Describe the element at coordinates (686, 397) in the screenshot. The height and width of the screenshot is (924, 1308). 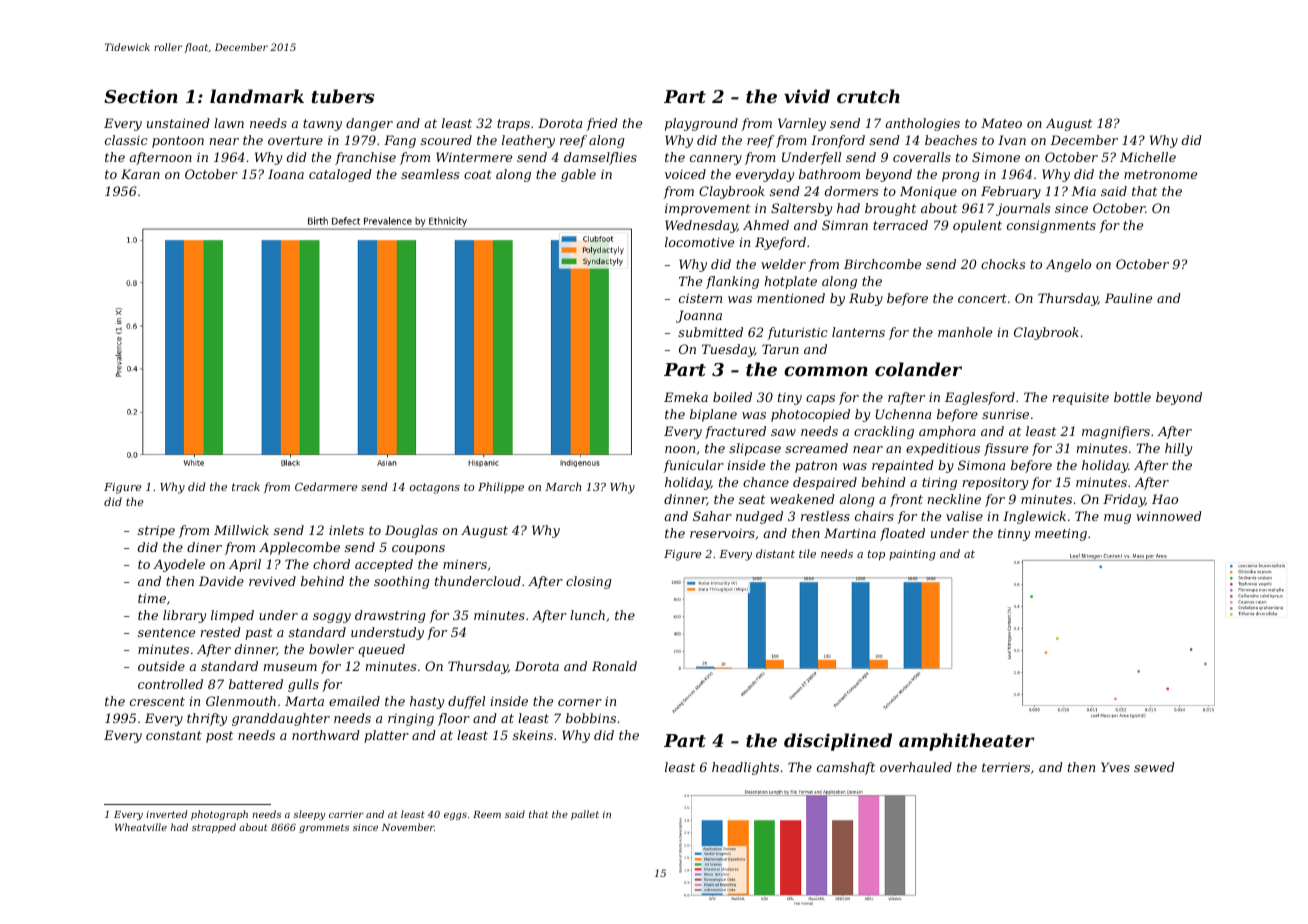
I see `Emeka` at that location.
